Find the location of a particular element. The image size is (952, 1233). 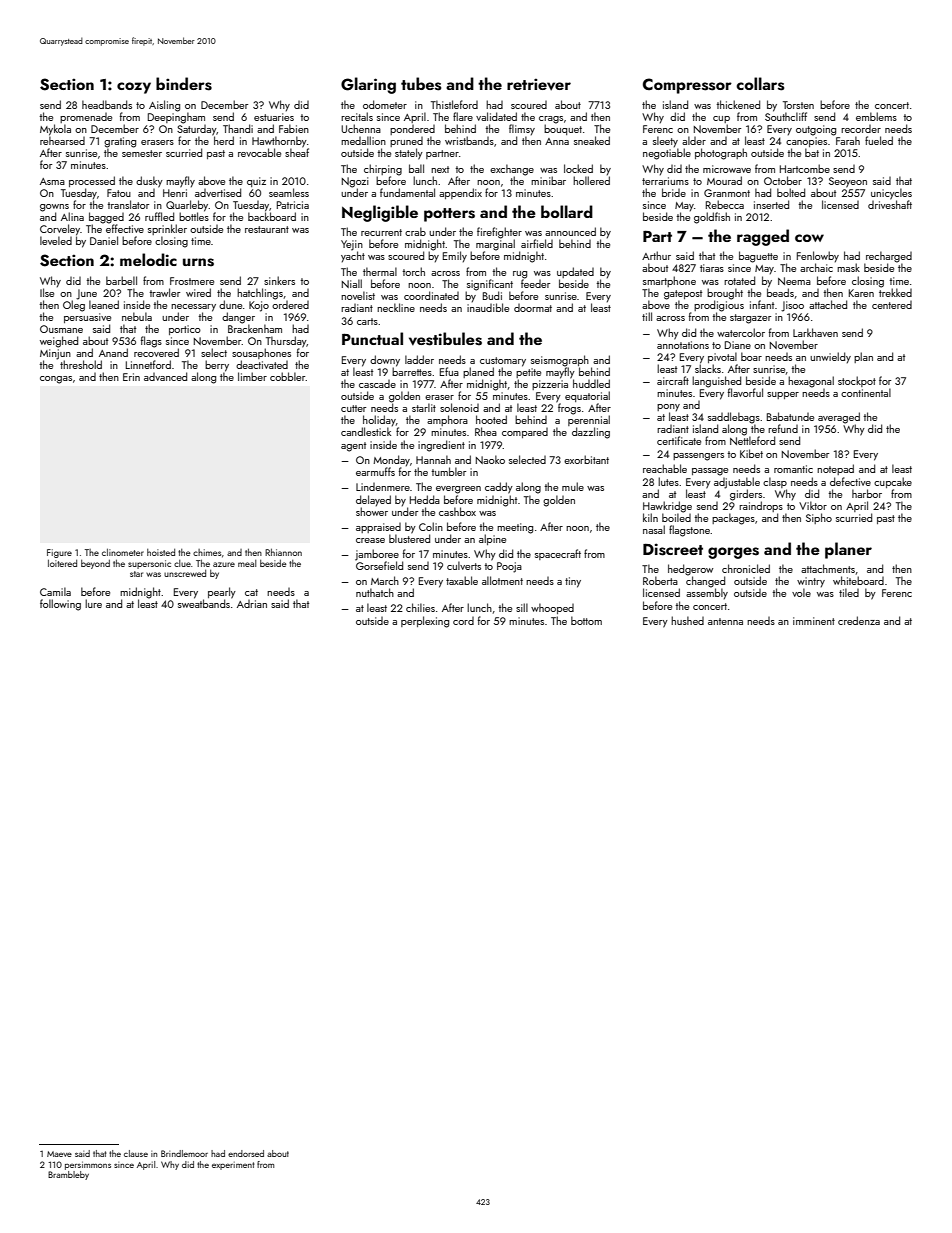

sweatbands is located at coordinates (204, 603).
